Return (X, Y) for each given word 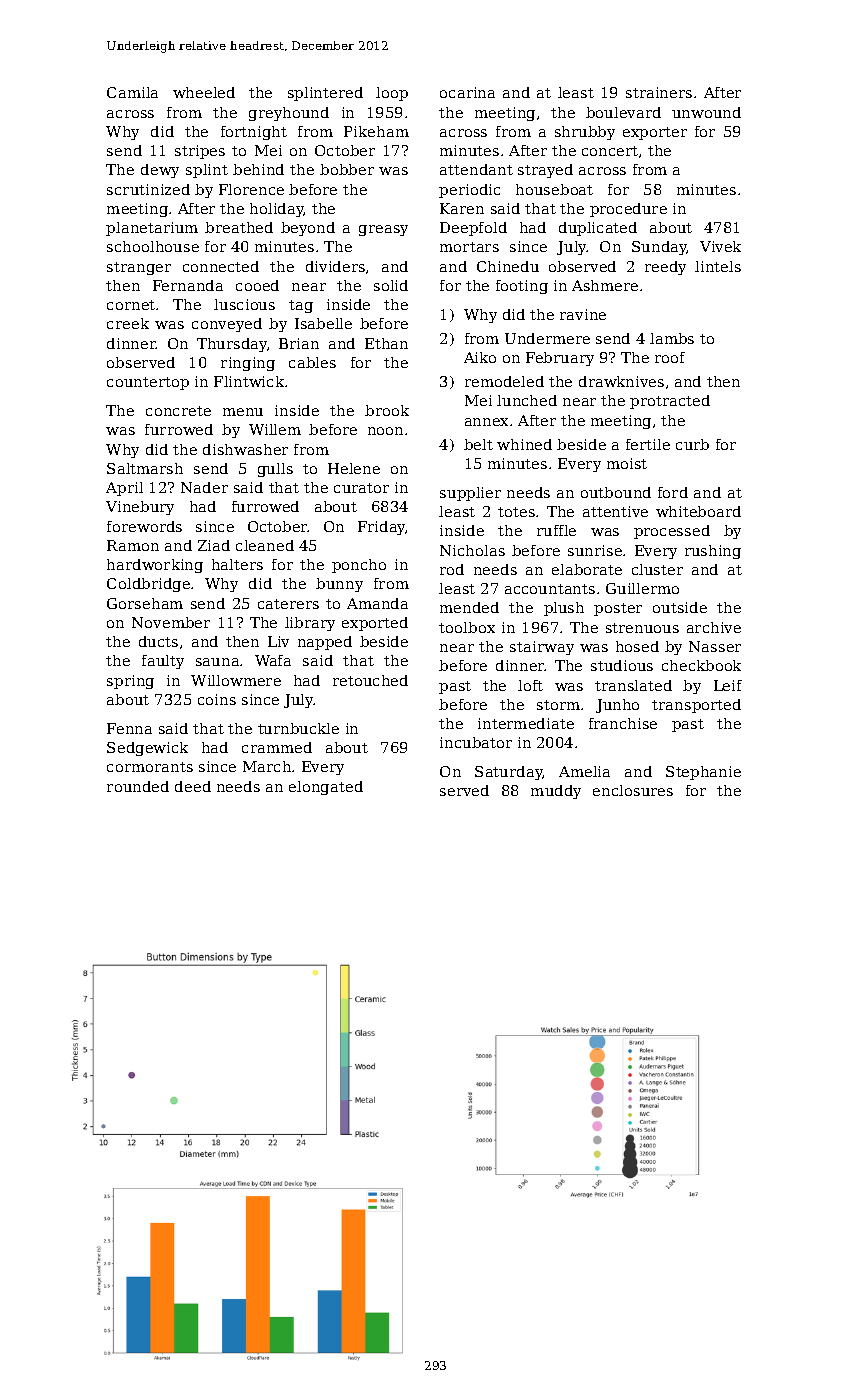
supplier (470, 494)
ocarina (467, 92)
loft (530, 685)
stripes (200, 152)
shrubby (585, 133)
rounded (138, 786)
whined (524, 444)
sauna (217, 662)
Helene (354, 468)
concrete (178, 411)
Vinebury (140, 508)
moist (627, 463)
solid (391, 285)
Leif (728, 685)
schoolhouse (153, 246)
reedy (665, 268)
